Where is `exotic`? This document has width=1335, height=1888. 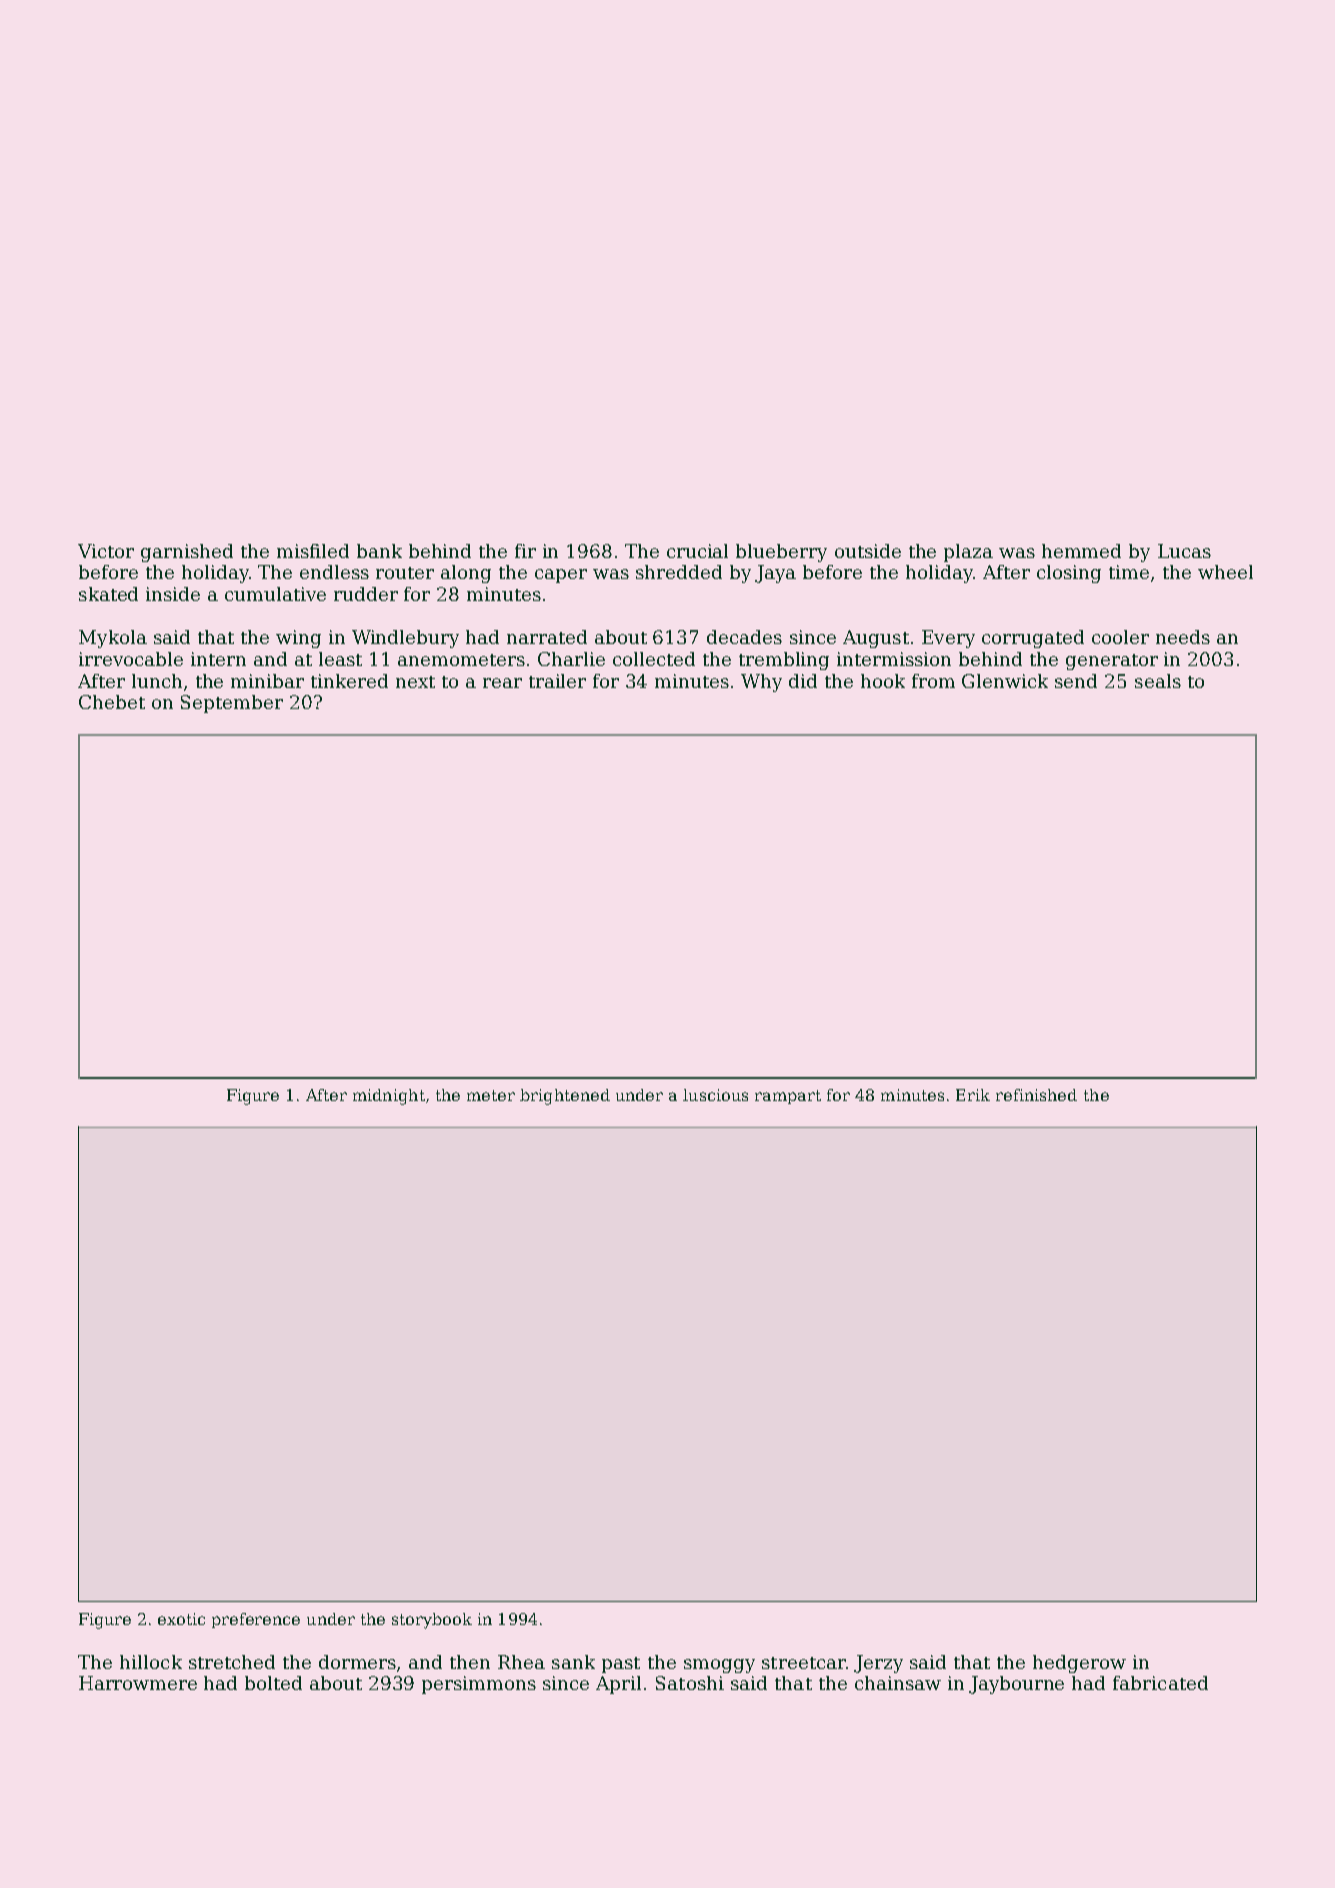
exotic is located at coordinates (181, 1619).
